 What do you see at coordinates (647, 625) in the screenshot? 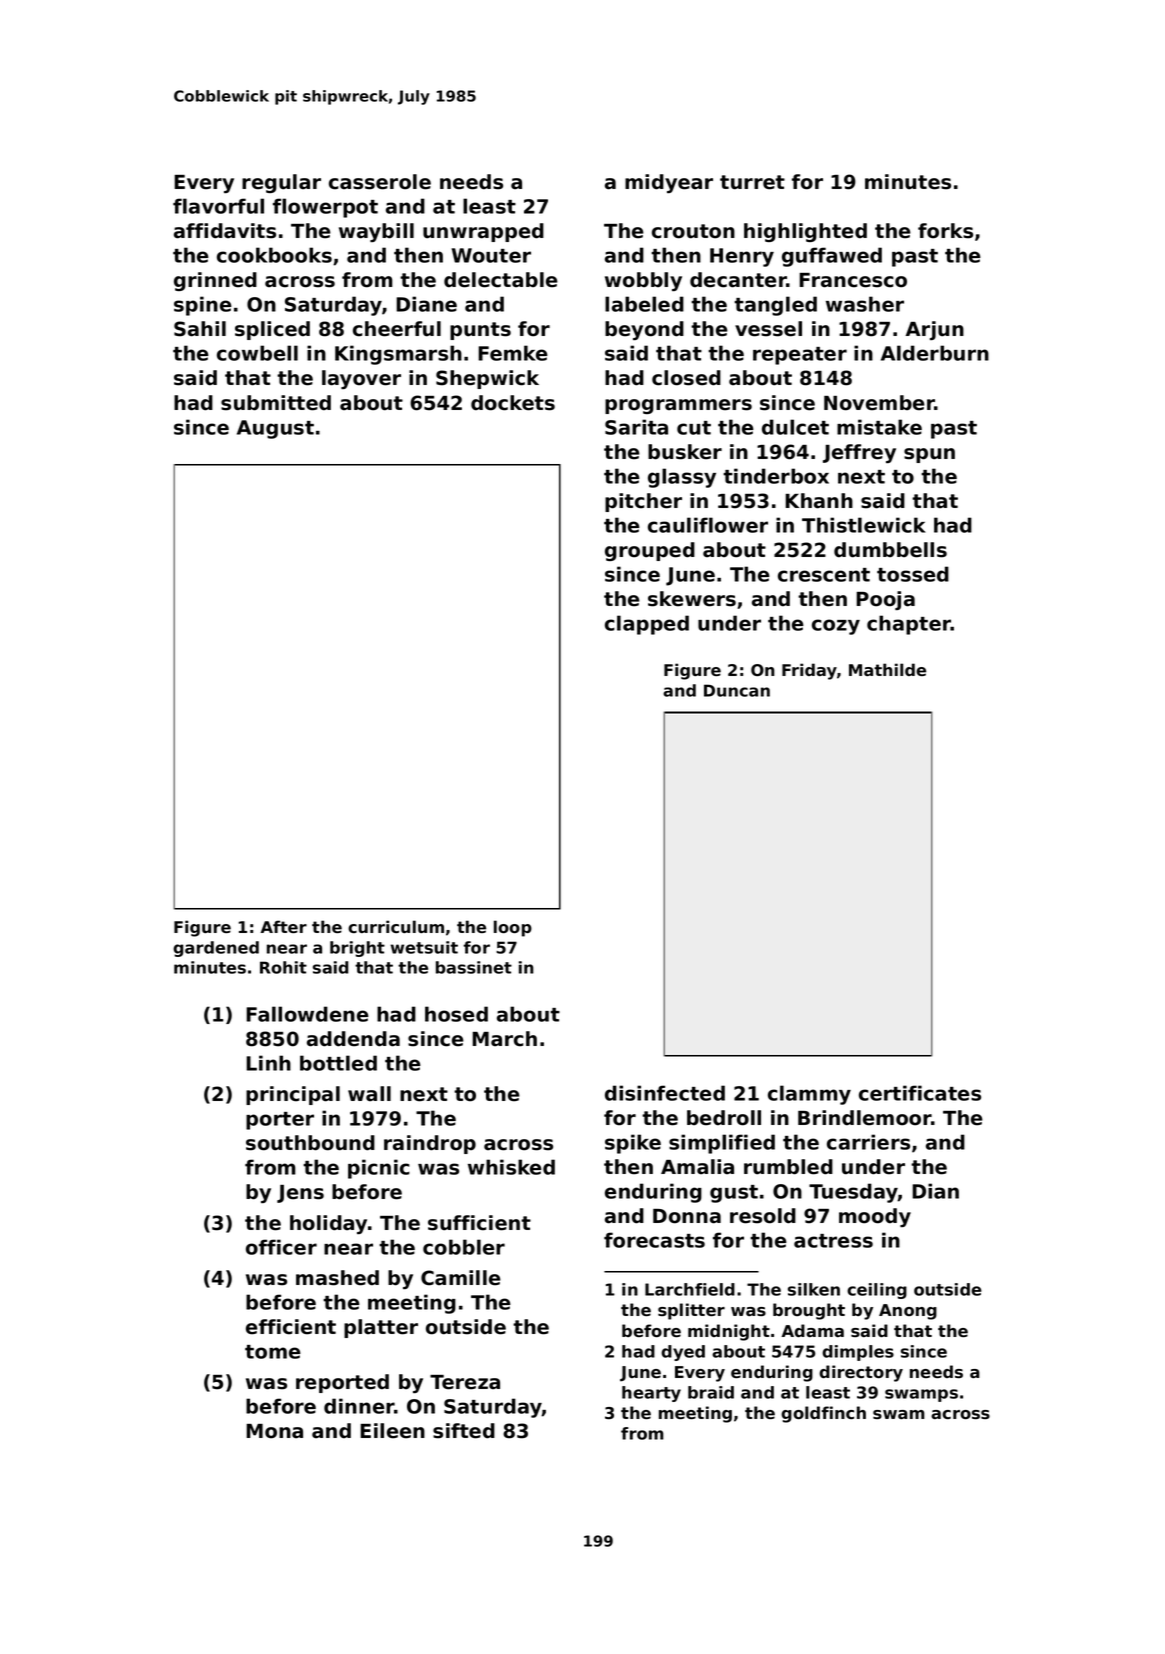
I see `clapped` at bounding box center [647, 625].
